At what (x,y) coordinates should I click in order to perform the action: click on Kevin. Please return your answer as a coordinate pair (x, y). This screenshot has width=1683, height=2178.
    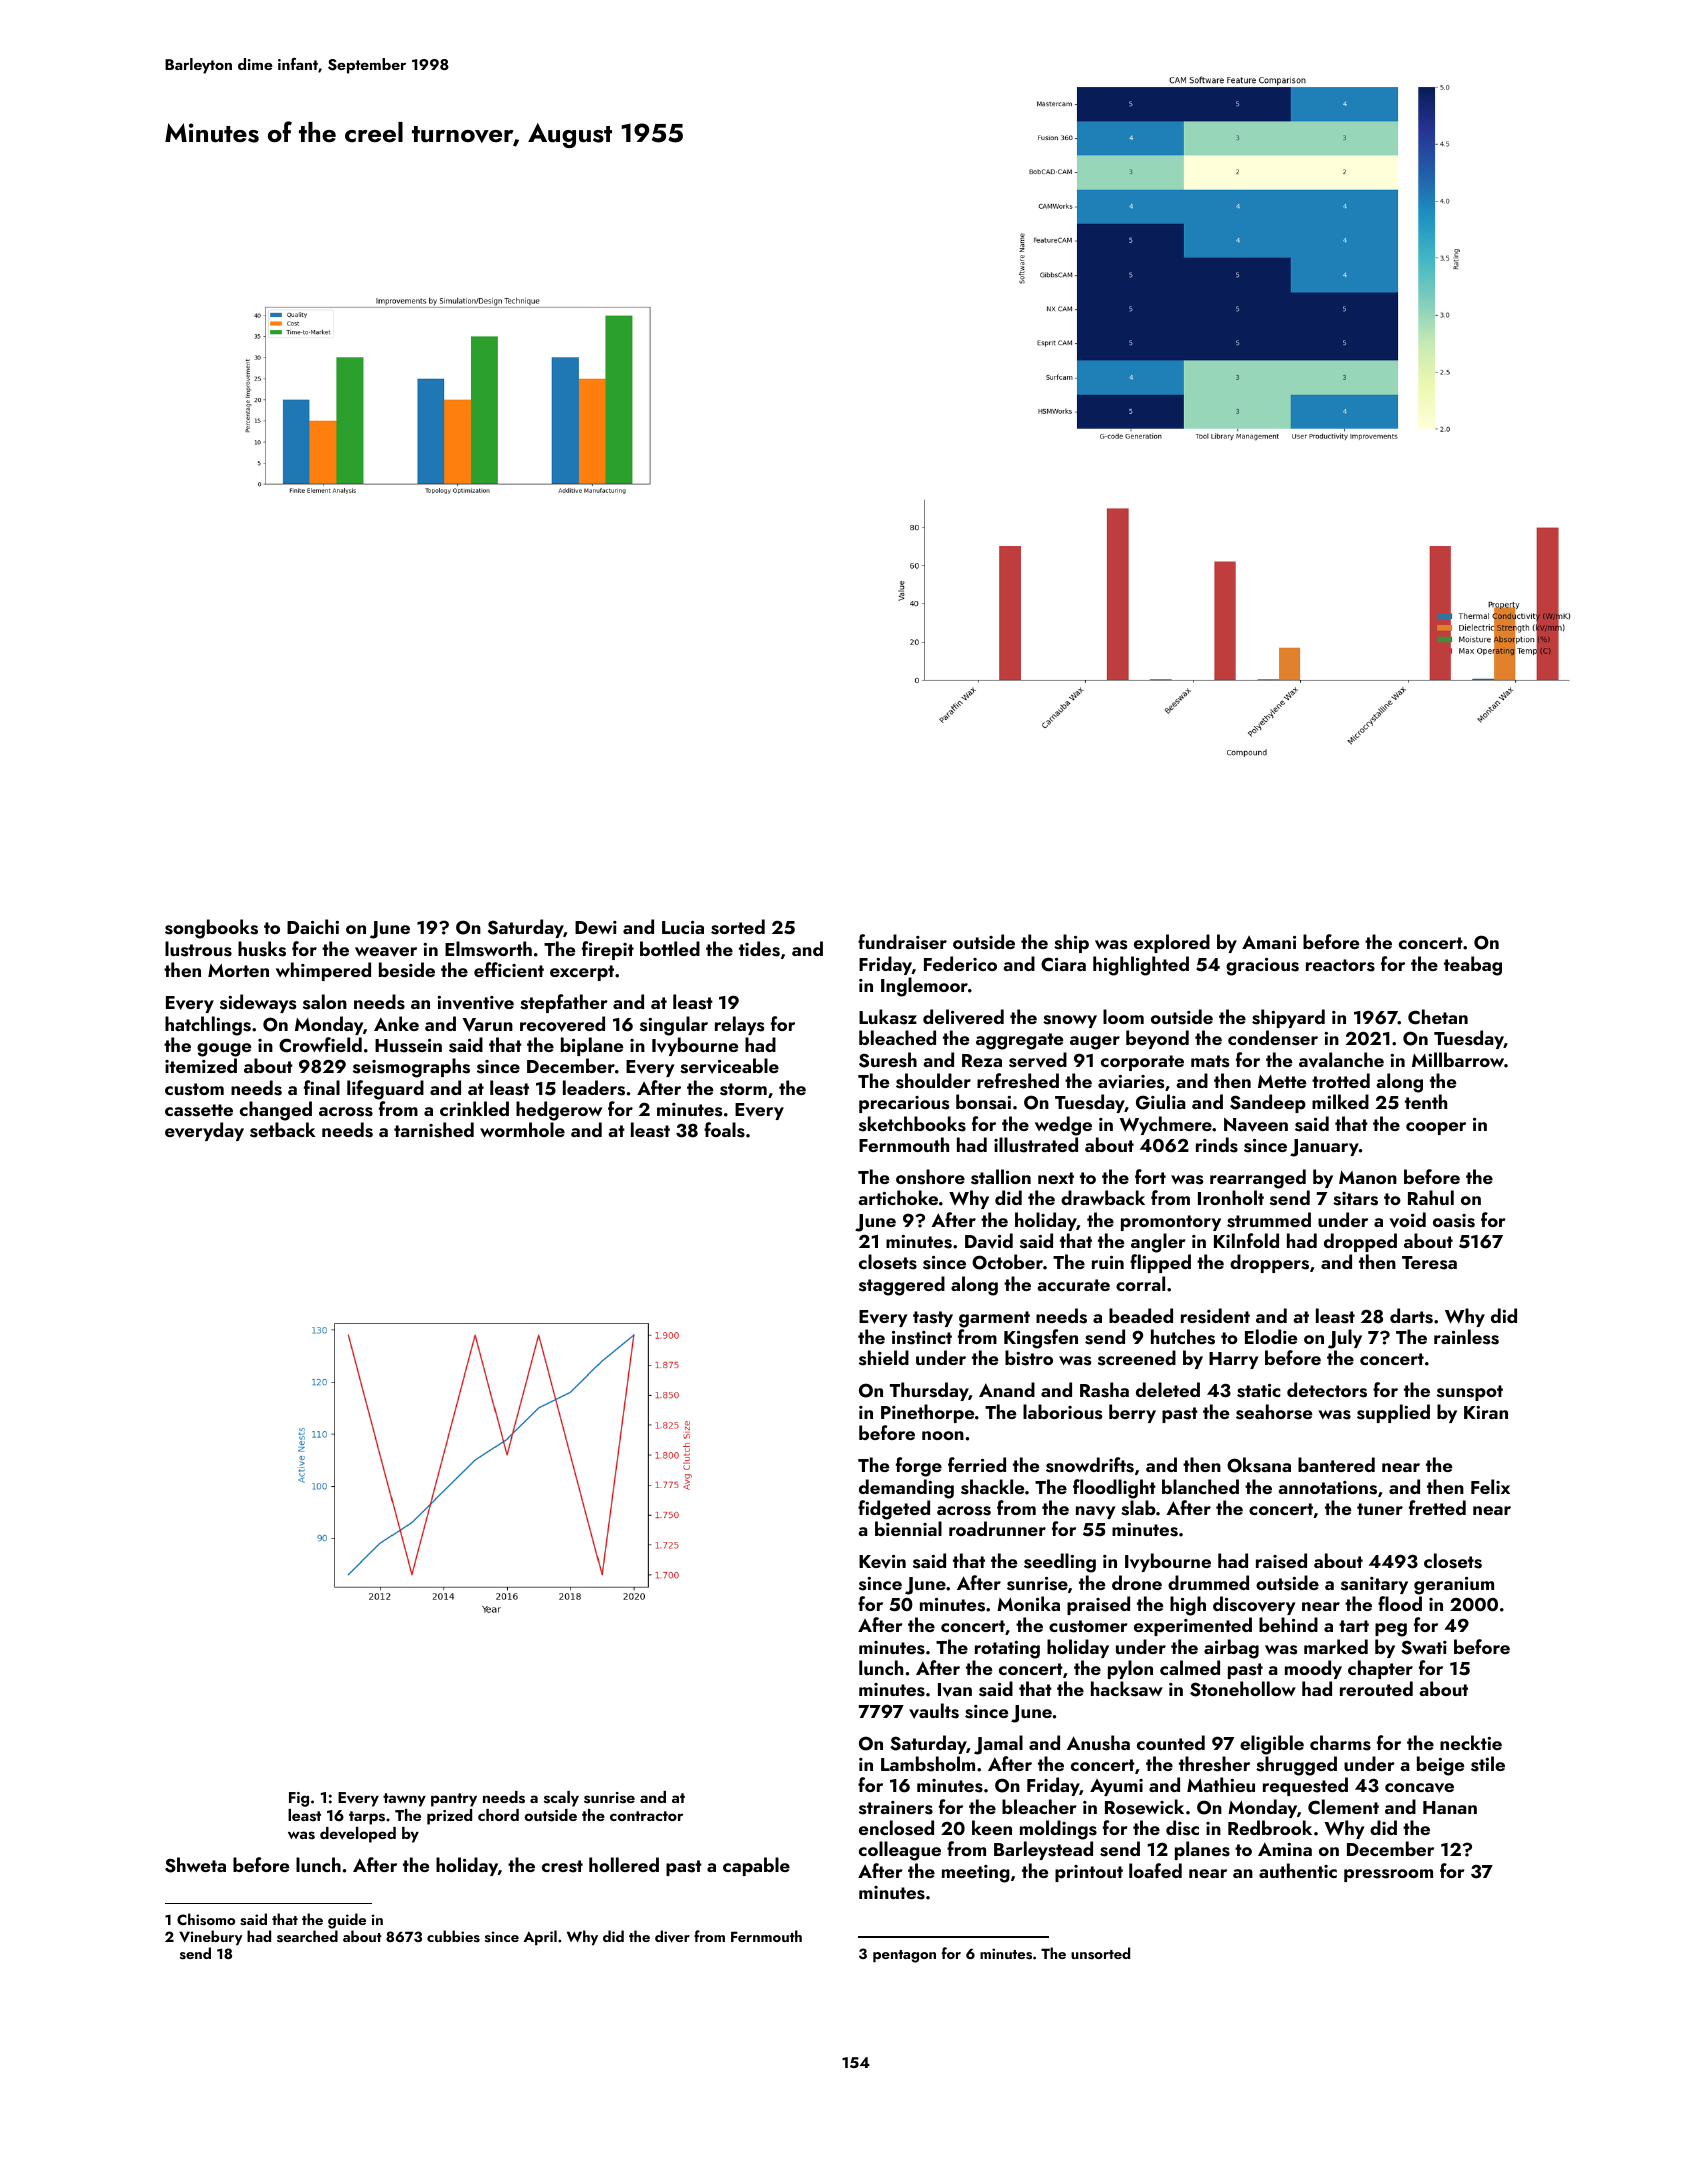
    Looking at the image, I should click on (882, 1562).
